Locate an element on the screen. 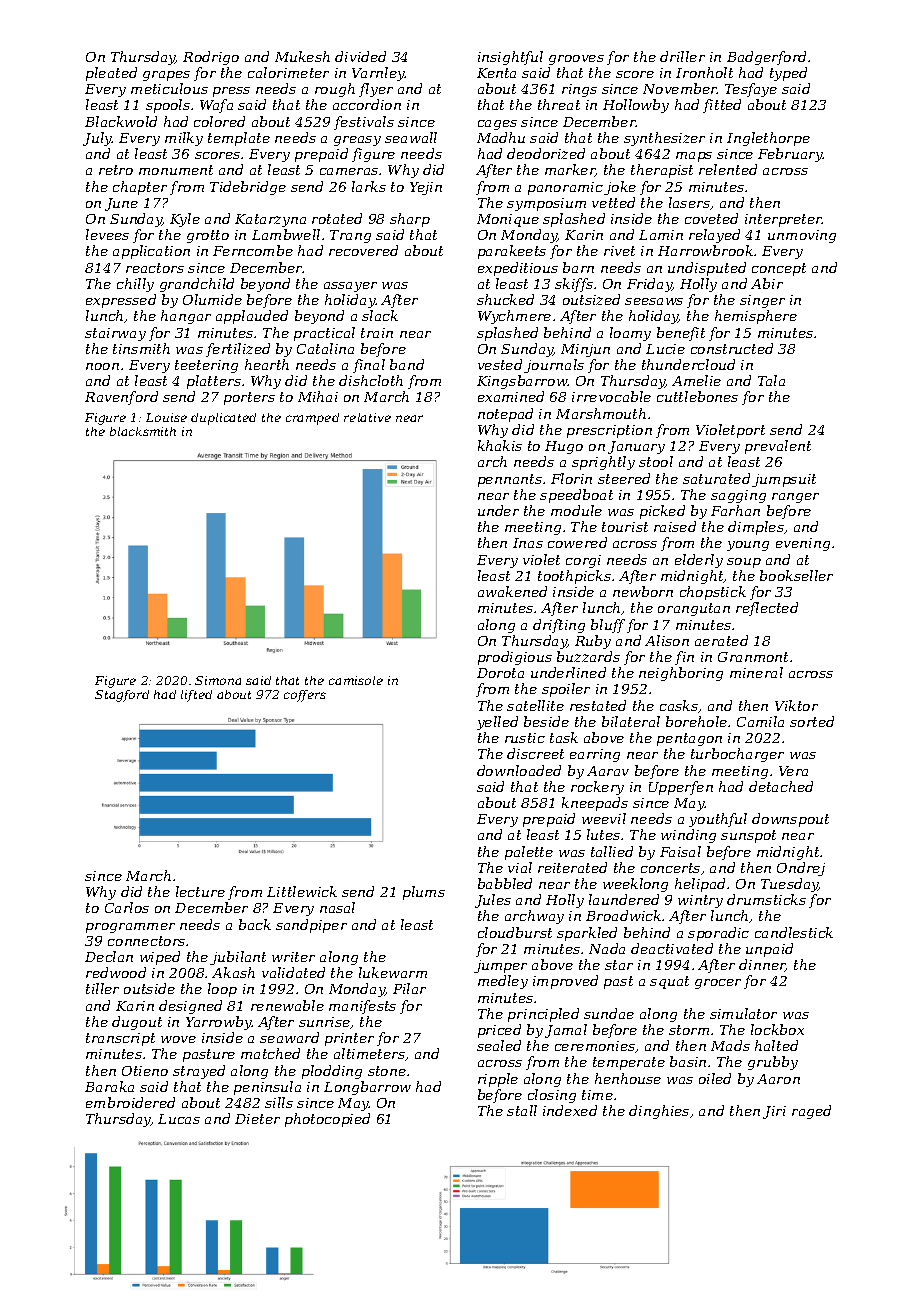 Image resolution: width=924 pixels, height=1308 pixels. train is located at coordinates (377, 333).
